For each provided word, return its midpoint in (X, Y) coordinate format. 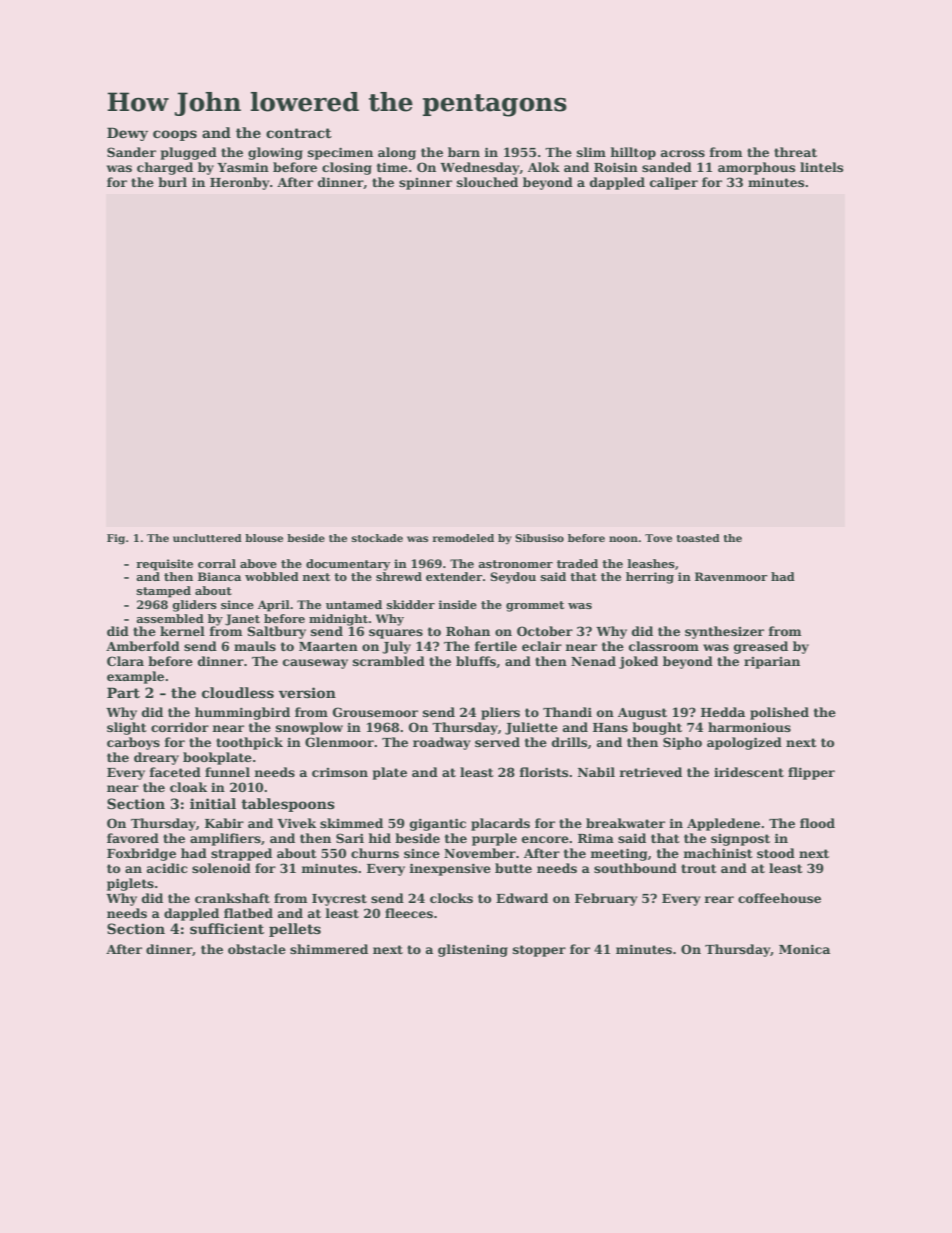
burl (172, 182)
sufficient (227, 928)
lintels (821, 167)
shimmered (329, 949)
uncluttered (207, 538)
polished (779, 713)
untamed (354, 604)
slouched (487, 182)
